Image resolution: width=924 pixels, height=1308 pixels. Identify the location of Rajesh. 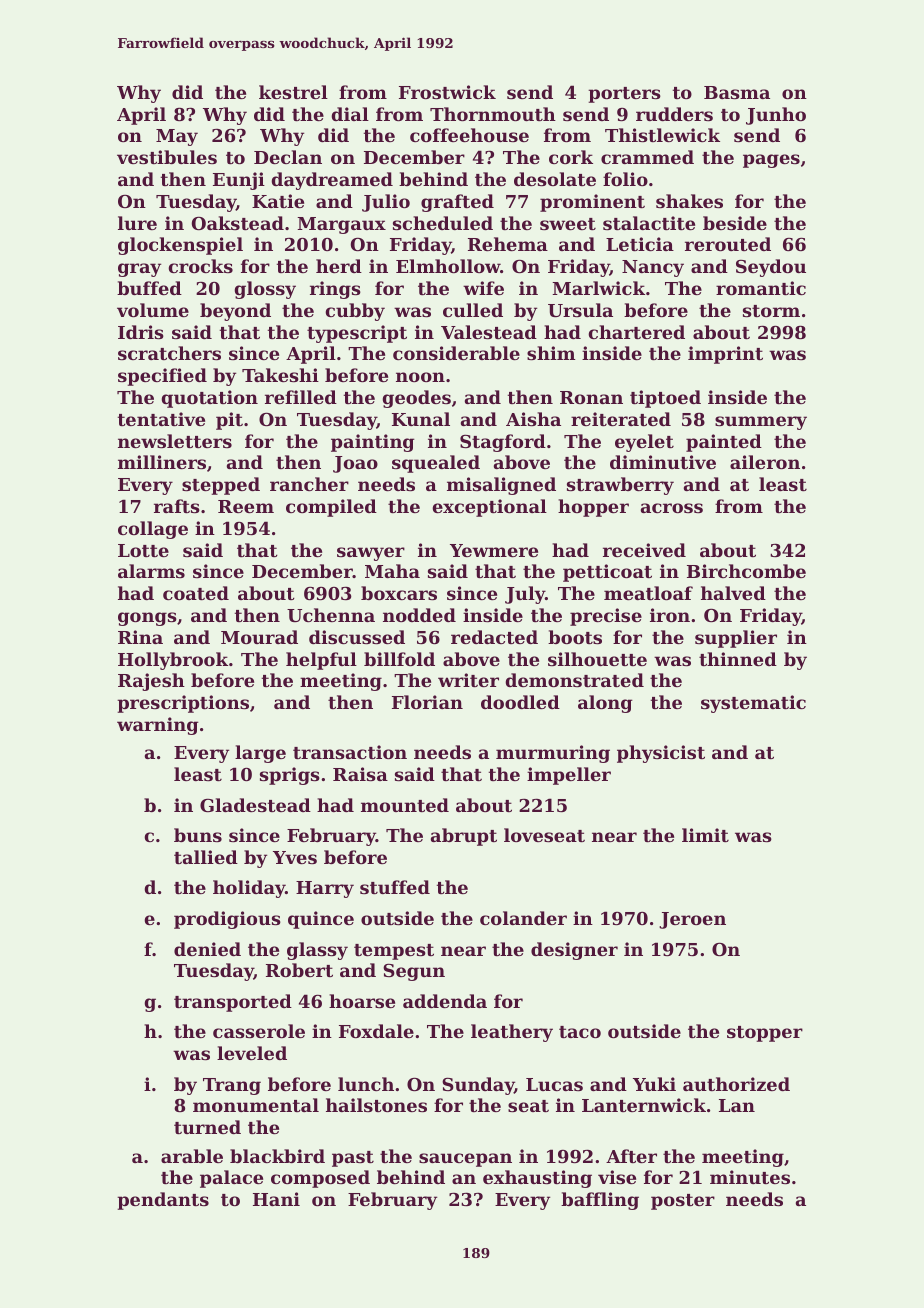
(151, 682).
